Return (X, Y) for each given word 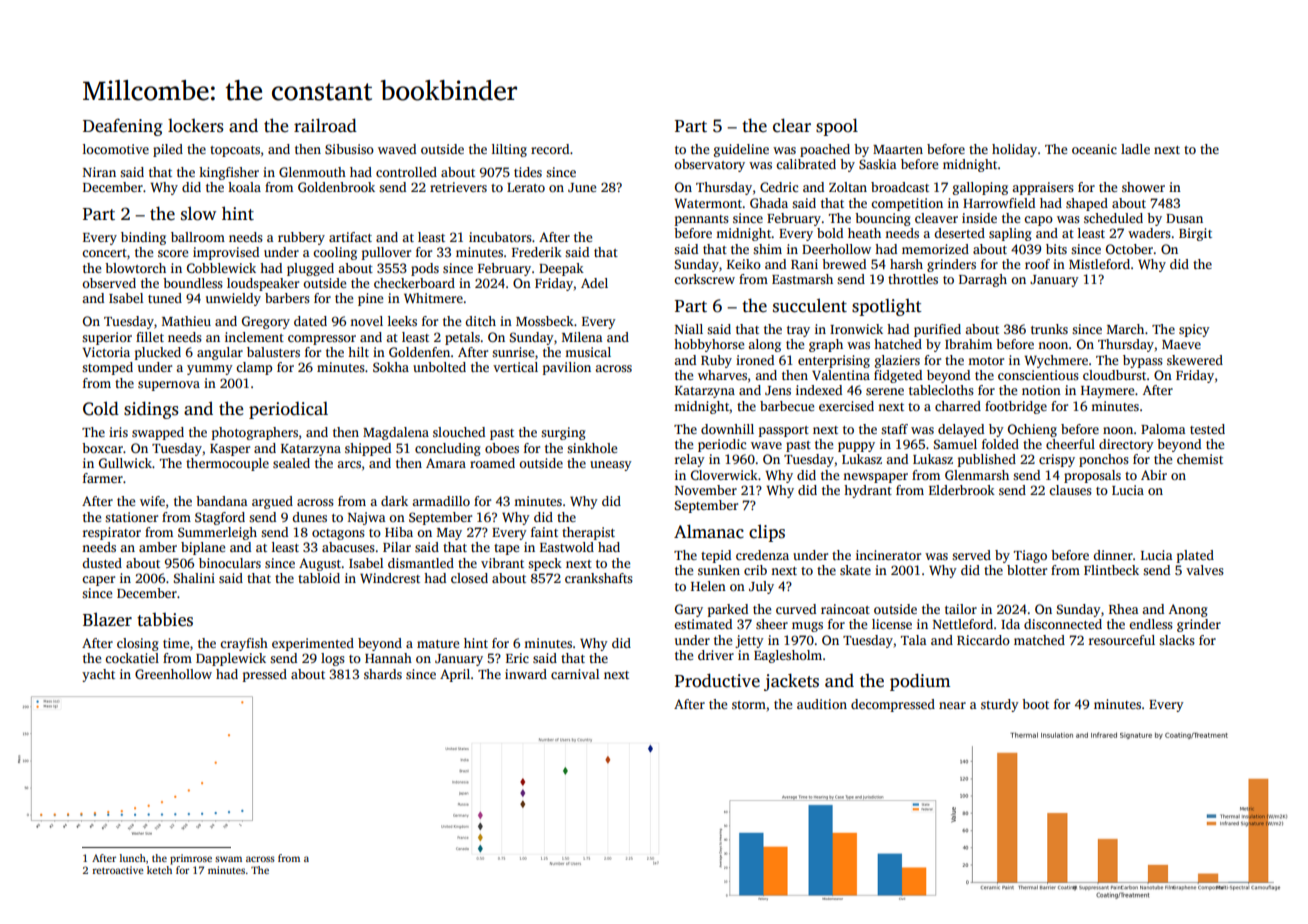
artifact (350, 237)
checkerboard (414, 283)
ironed (755, 360)
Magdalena (396, 433)
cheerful (1070, 444)
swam (228, 859)
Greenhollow (173, 674)
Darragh (983, 280)
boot (1035, 704)
